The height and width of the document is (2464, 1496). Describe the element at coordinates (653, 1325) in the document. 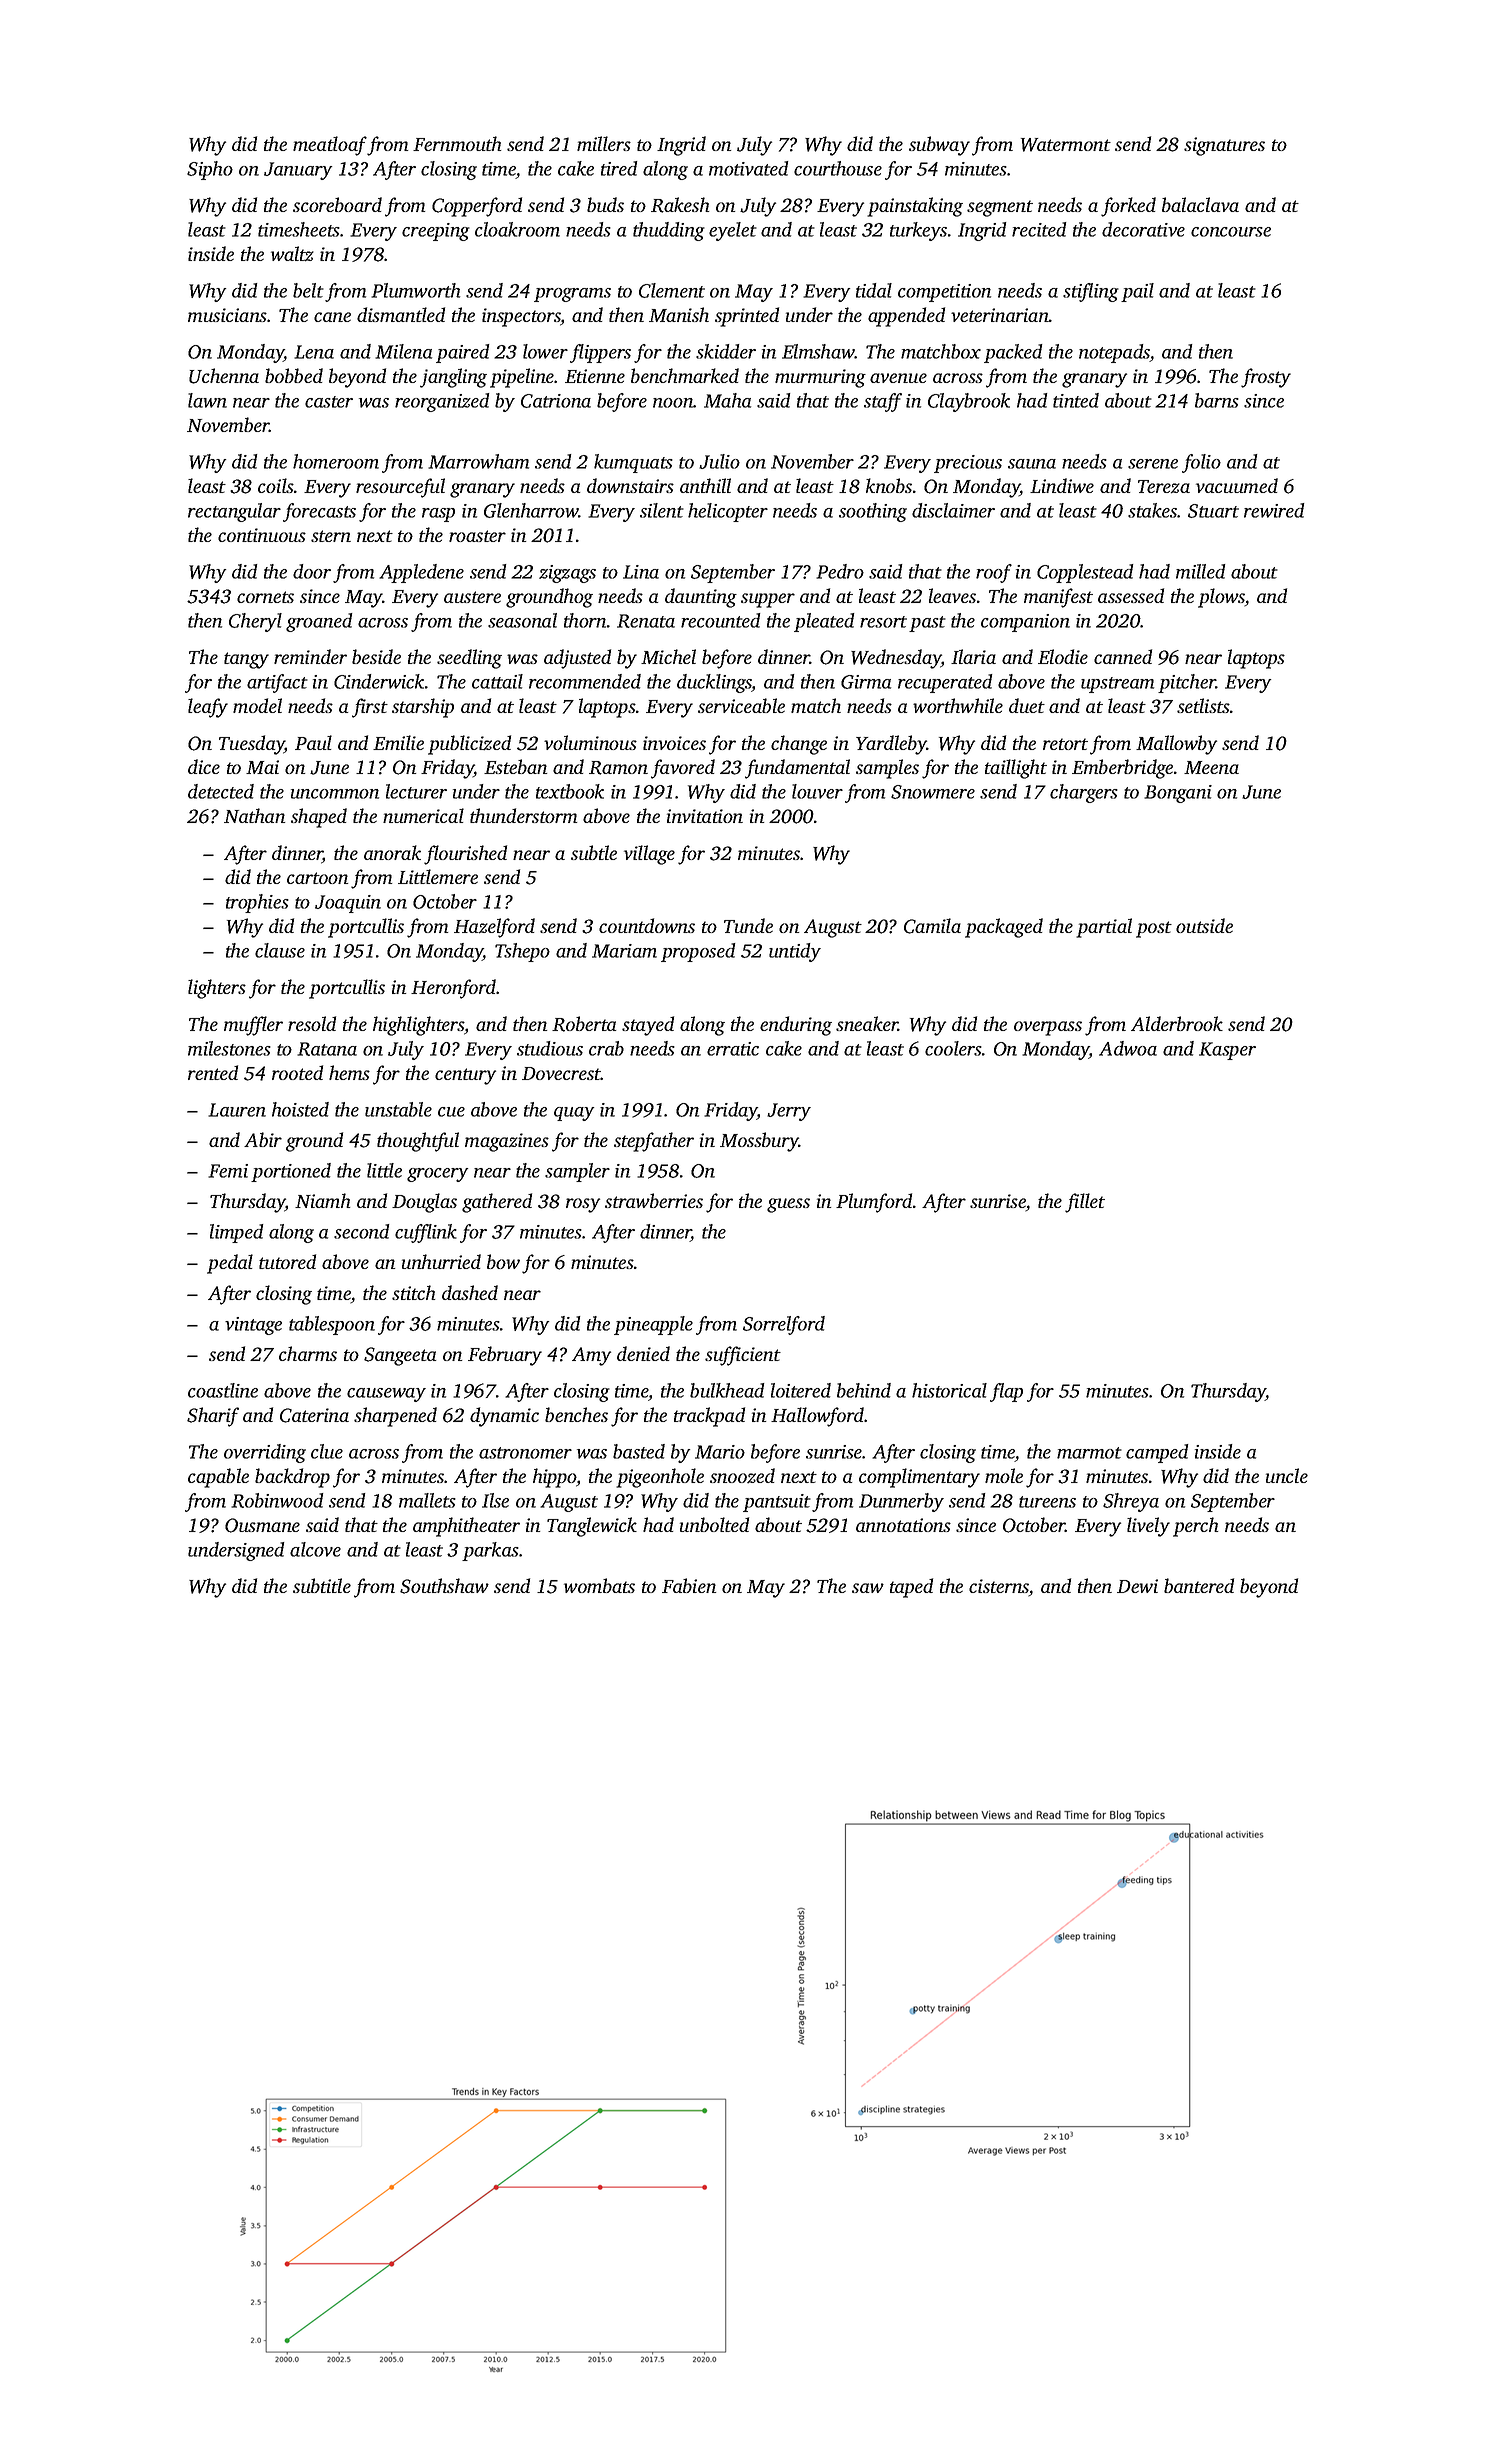

I see `pineapple` at that location.
